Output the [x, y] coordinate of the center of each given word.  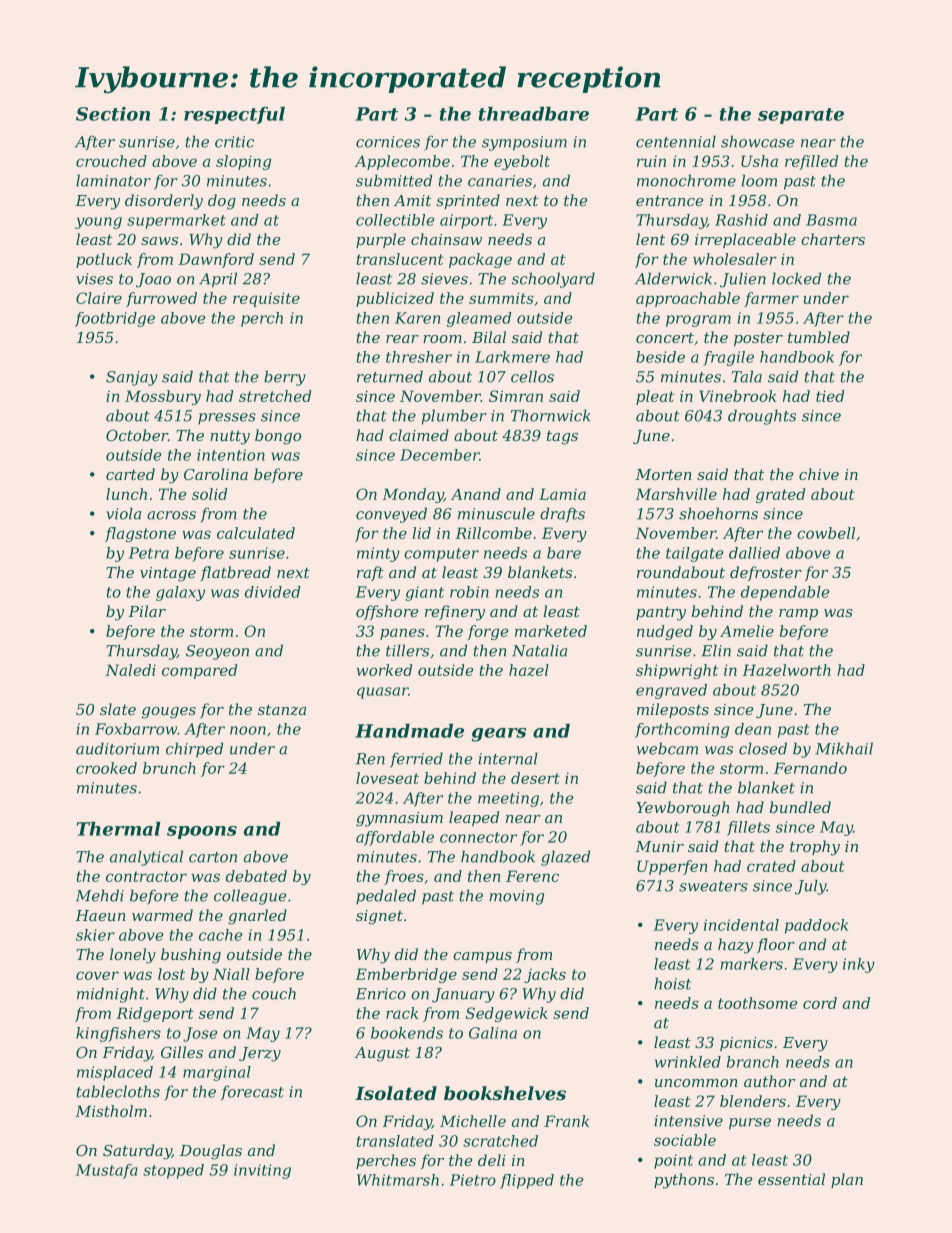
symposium [524, 143]
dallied [754, 553]
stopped [173, 1171]
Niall [231, 974]
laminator [113, 180]
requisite [266, 299]
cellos [532, 376]
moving [516, 897]
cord [820, 1003]
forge [487, 632]
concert [665, 338]
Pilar [147, 611]
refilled [811, 162]
